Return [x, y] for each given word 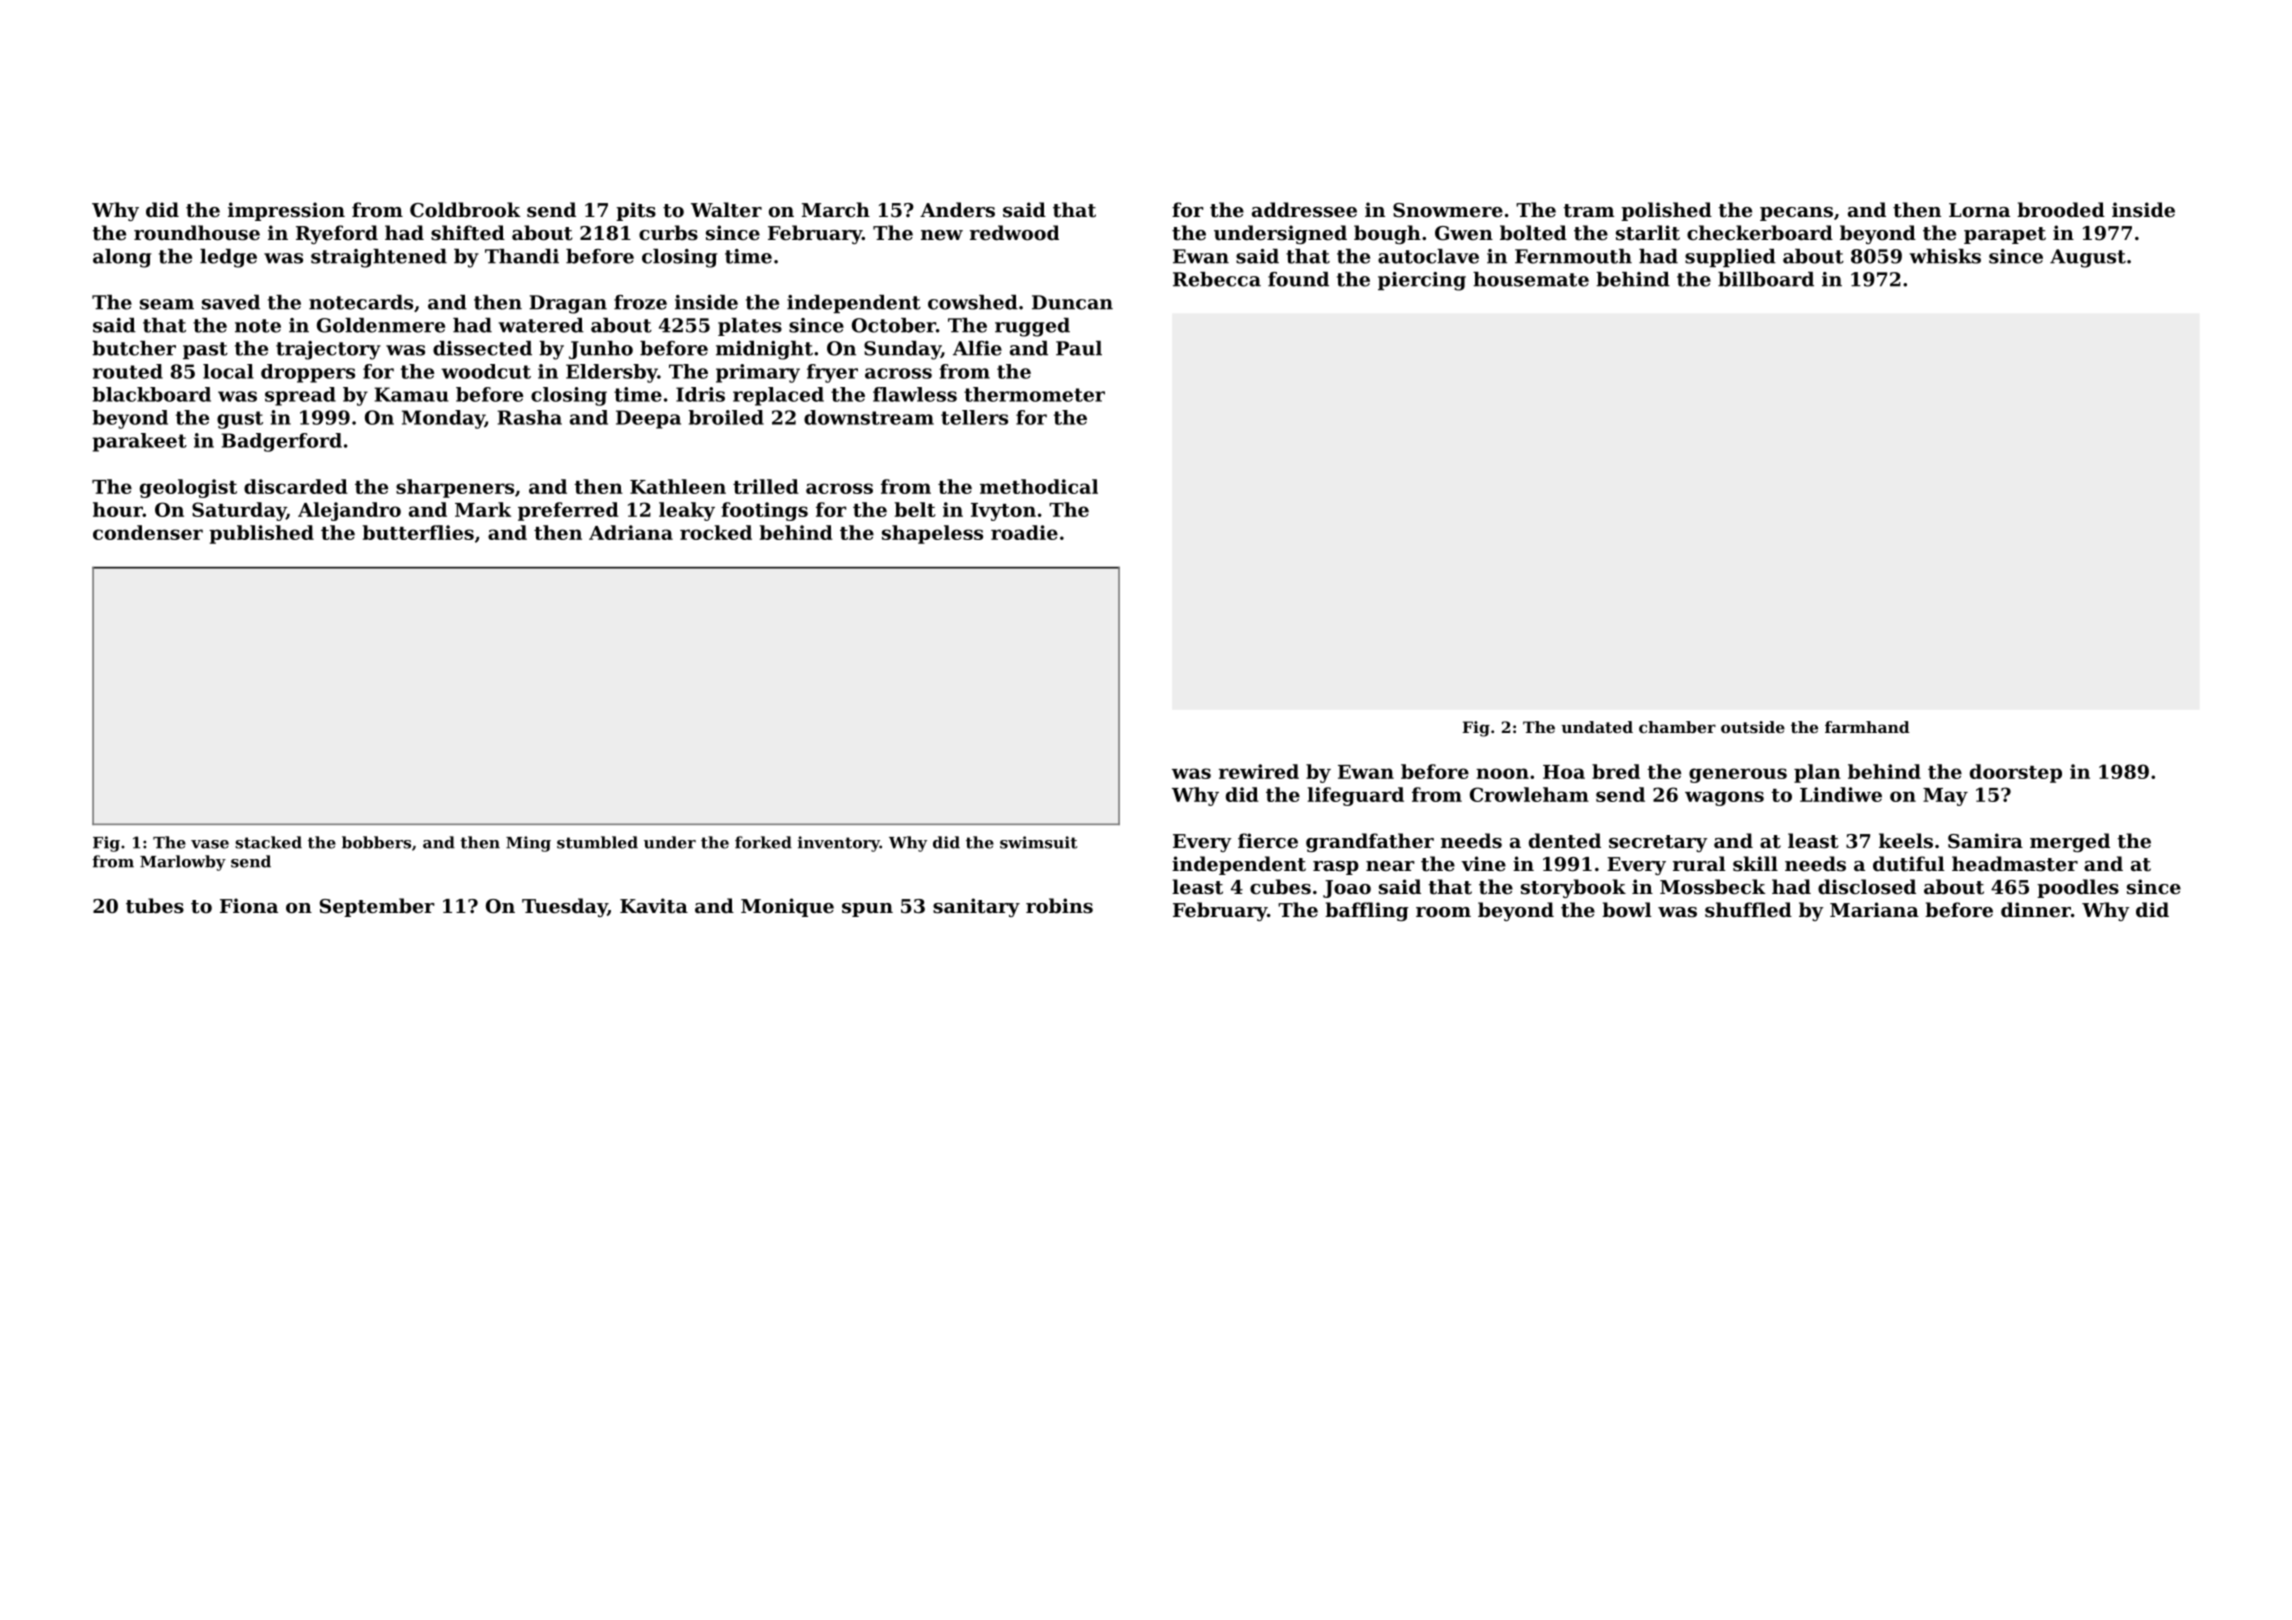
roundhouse [197, 232]
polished [1666, 211]
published [261, 534]
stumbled [597, 842]
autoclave [1428, 256]
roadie [1024, 532]
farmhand [1867, 727]
